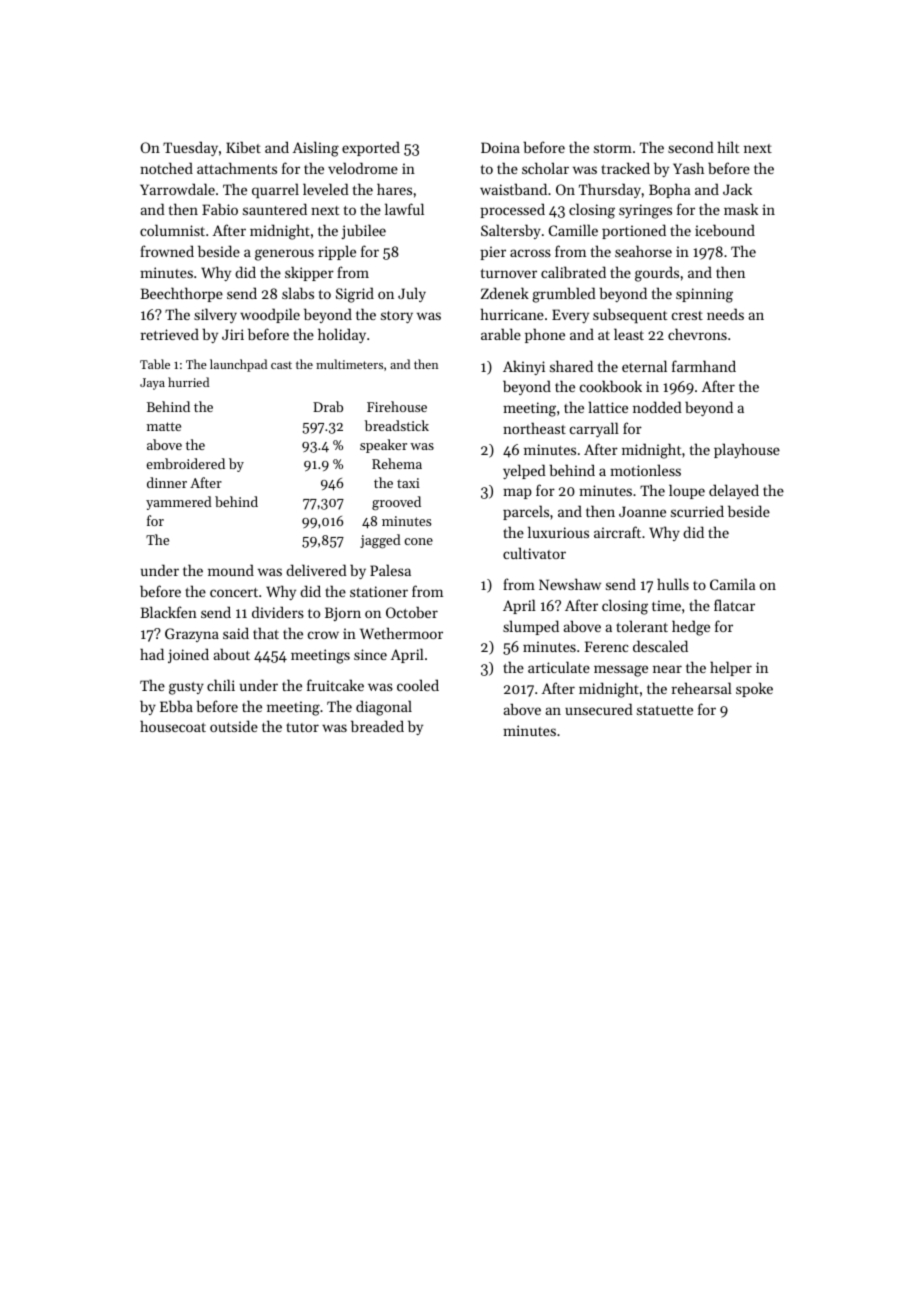 The image size is (924, 1311). What do you see at coordinates (377, 726) in the document?
I see `breaded` at bounding box center [377, 726].
